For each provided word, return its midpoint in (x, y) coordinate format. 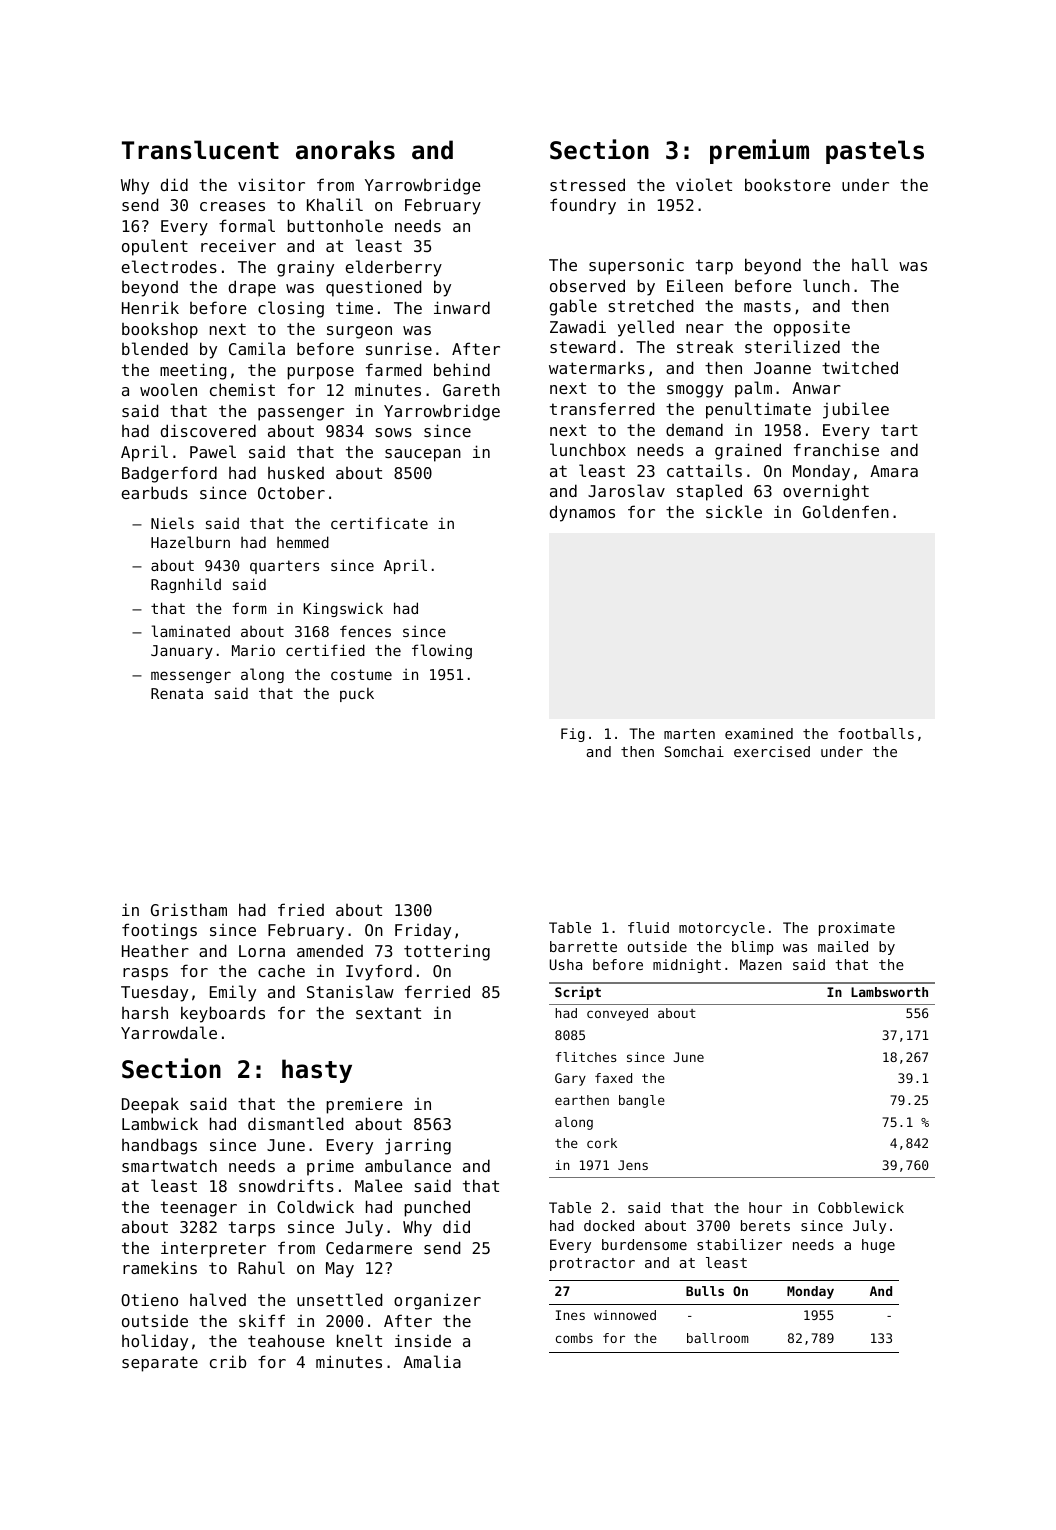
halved (218, 1299)
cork (602, 1143)
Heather (155, 951)
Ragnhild (186, 585)
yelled (646, 328)
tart (899, 430)
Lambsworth (889, 992)
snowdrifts (286, 1185)
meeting (193, 371)
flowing (442, 651)
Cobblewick (861, 1207)
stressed (587, 184)
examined (759, 733)
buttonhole (335, 225)
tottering (447, 952)
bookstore (788, 184)
